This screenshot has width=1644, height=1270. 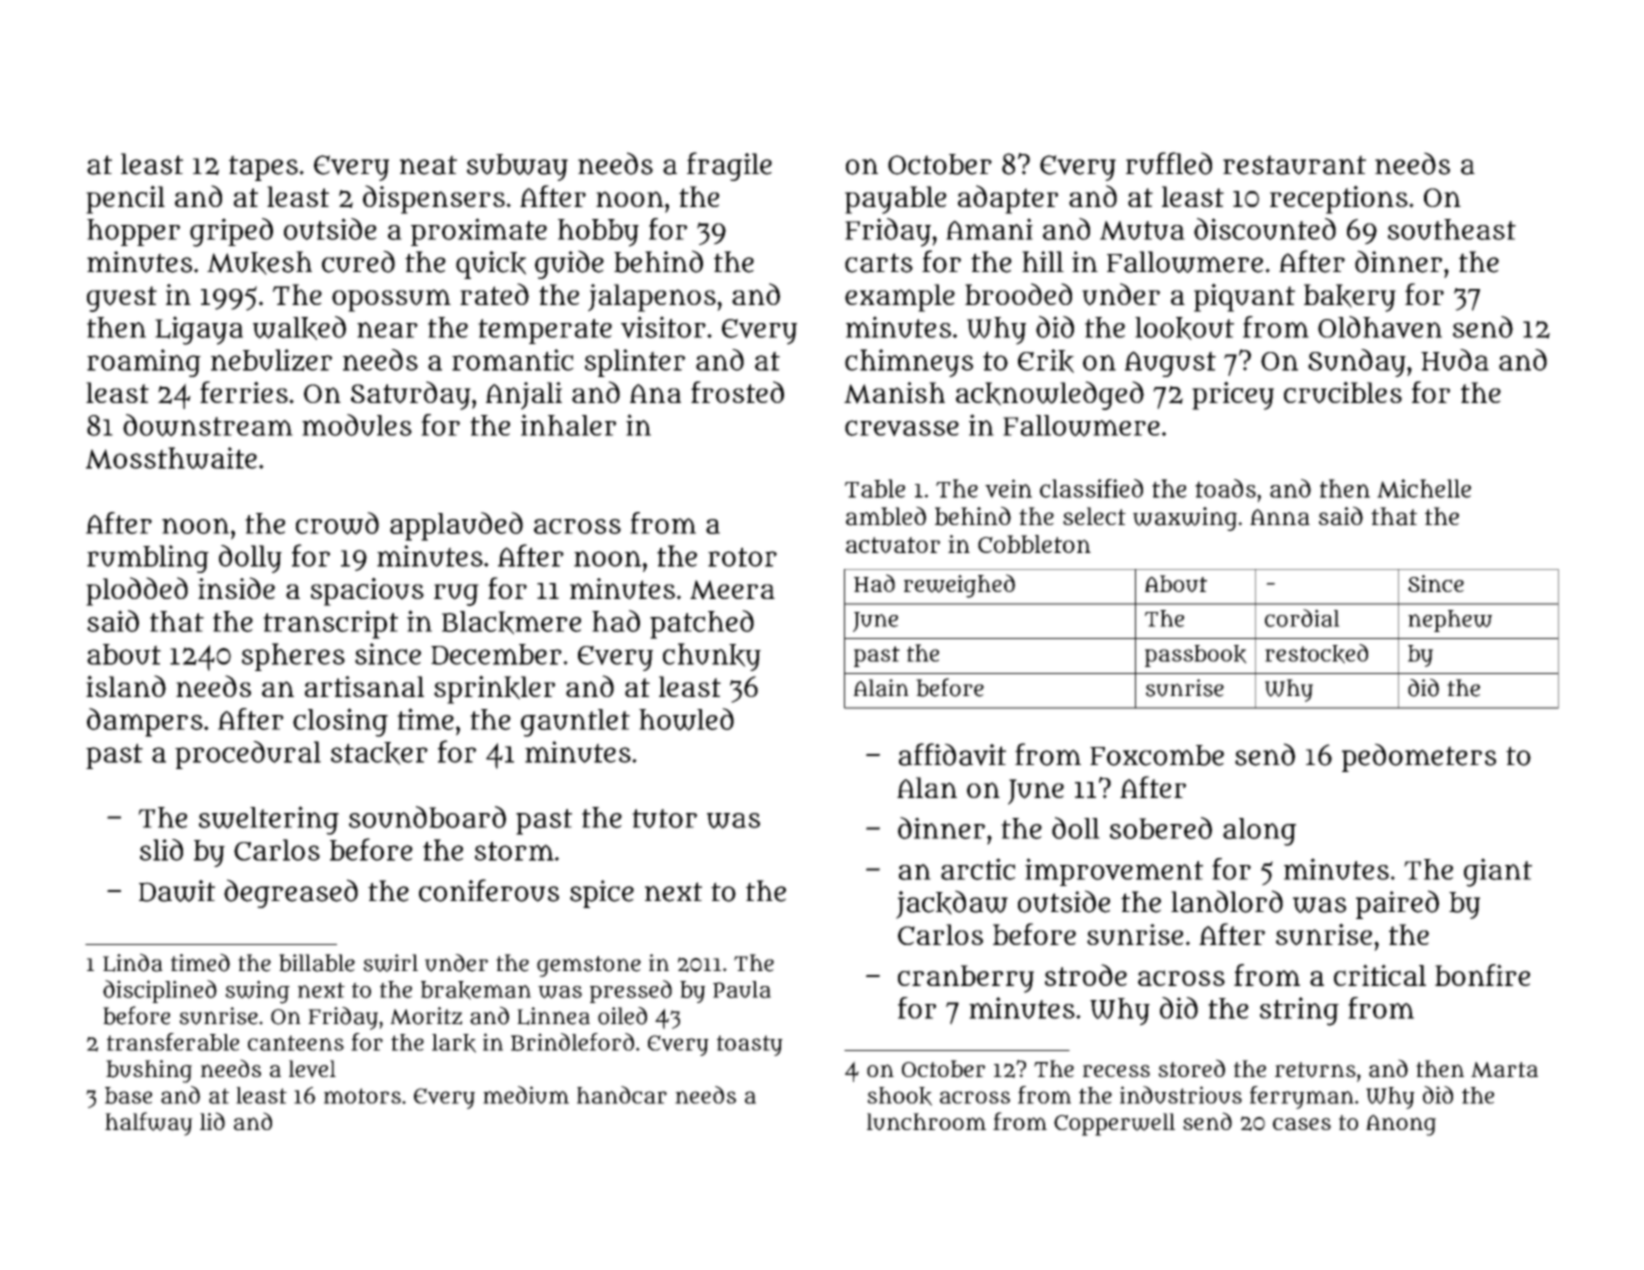 I want to click on hopper, so click(x=133, y=232).
